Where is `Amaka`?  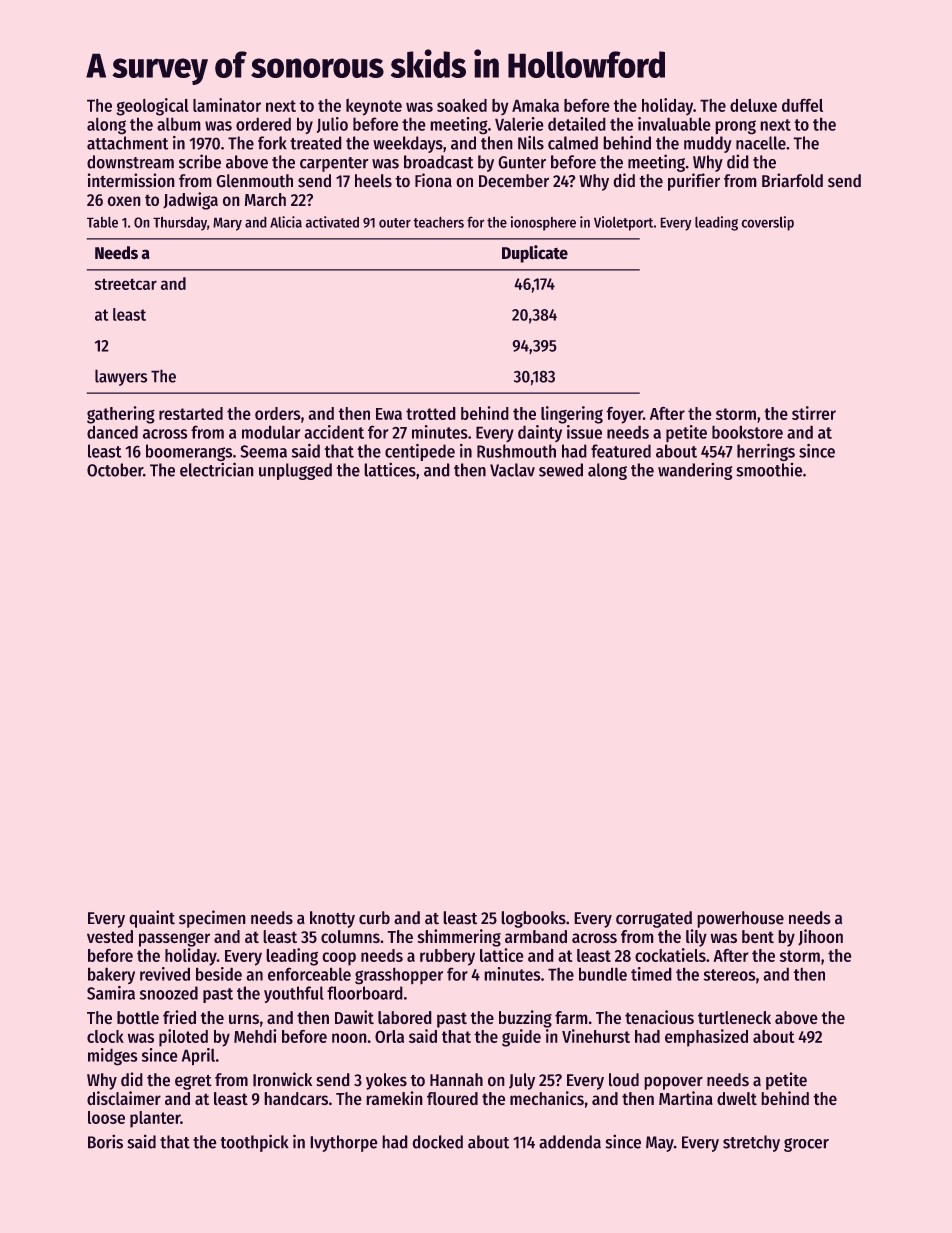
Amaka is located at coordinates (535, 105).
